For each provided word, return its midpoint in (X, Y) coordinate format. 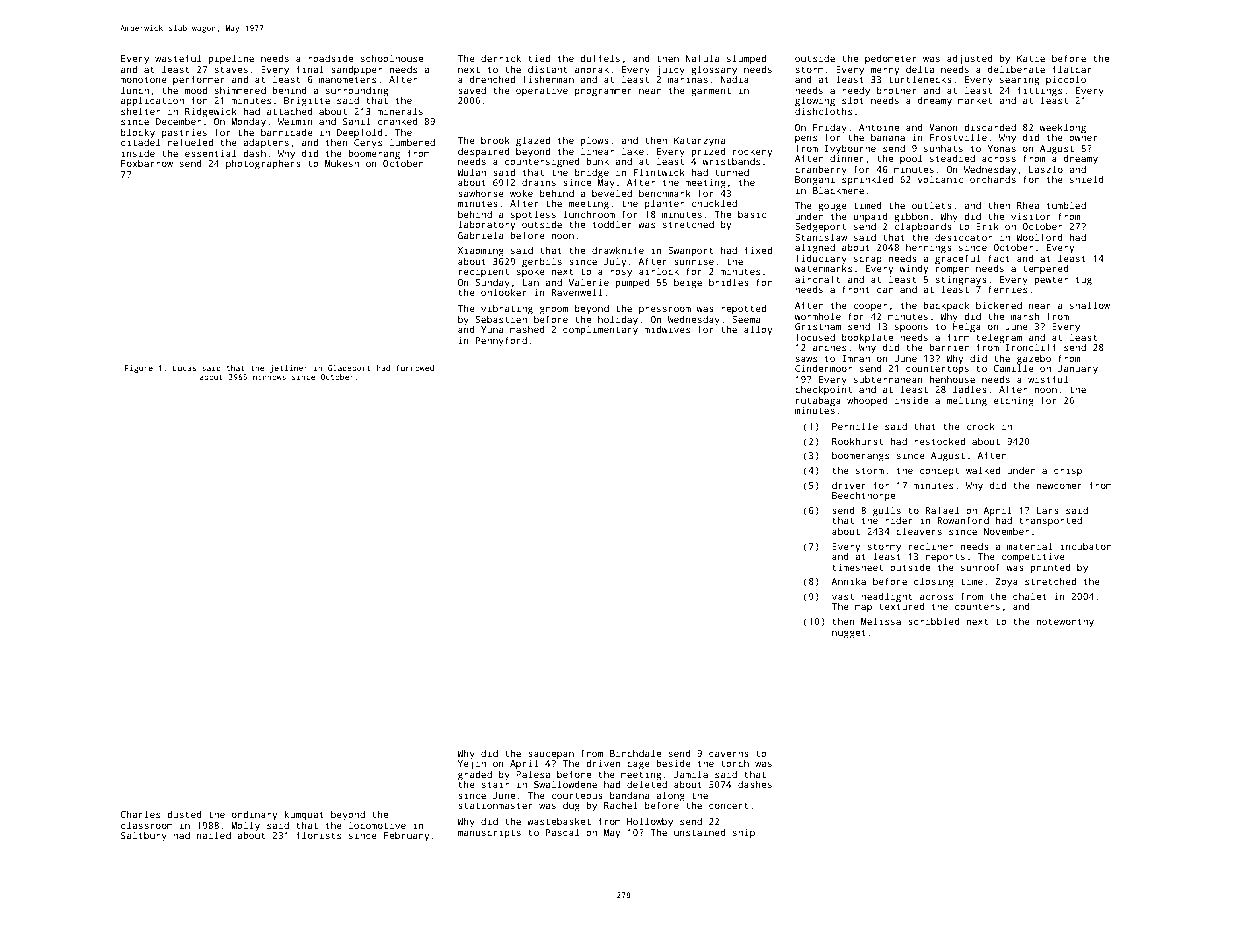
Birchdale (635, 753)
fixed (758, 250)
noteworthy (1065, 623)
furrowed (415, 368)
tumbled (1066, 205)
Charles (140, 814)
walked (983, 470)
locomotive (377, 825)
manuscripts (489, 834)
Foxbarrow (147, 163)
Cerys (368, 144)
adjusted (970, 60)
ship (744, 834)
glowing (815, 102)
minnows (269, 377)
